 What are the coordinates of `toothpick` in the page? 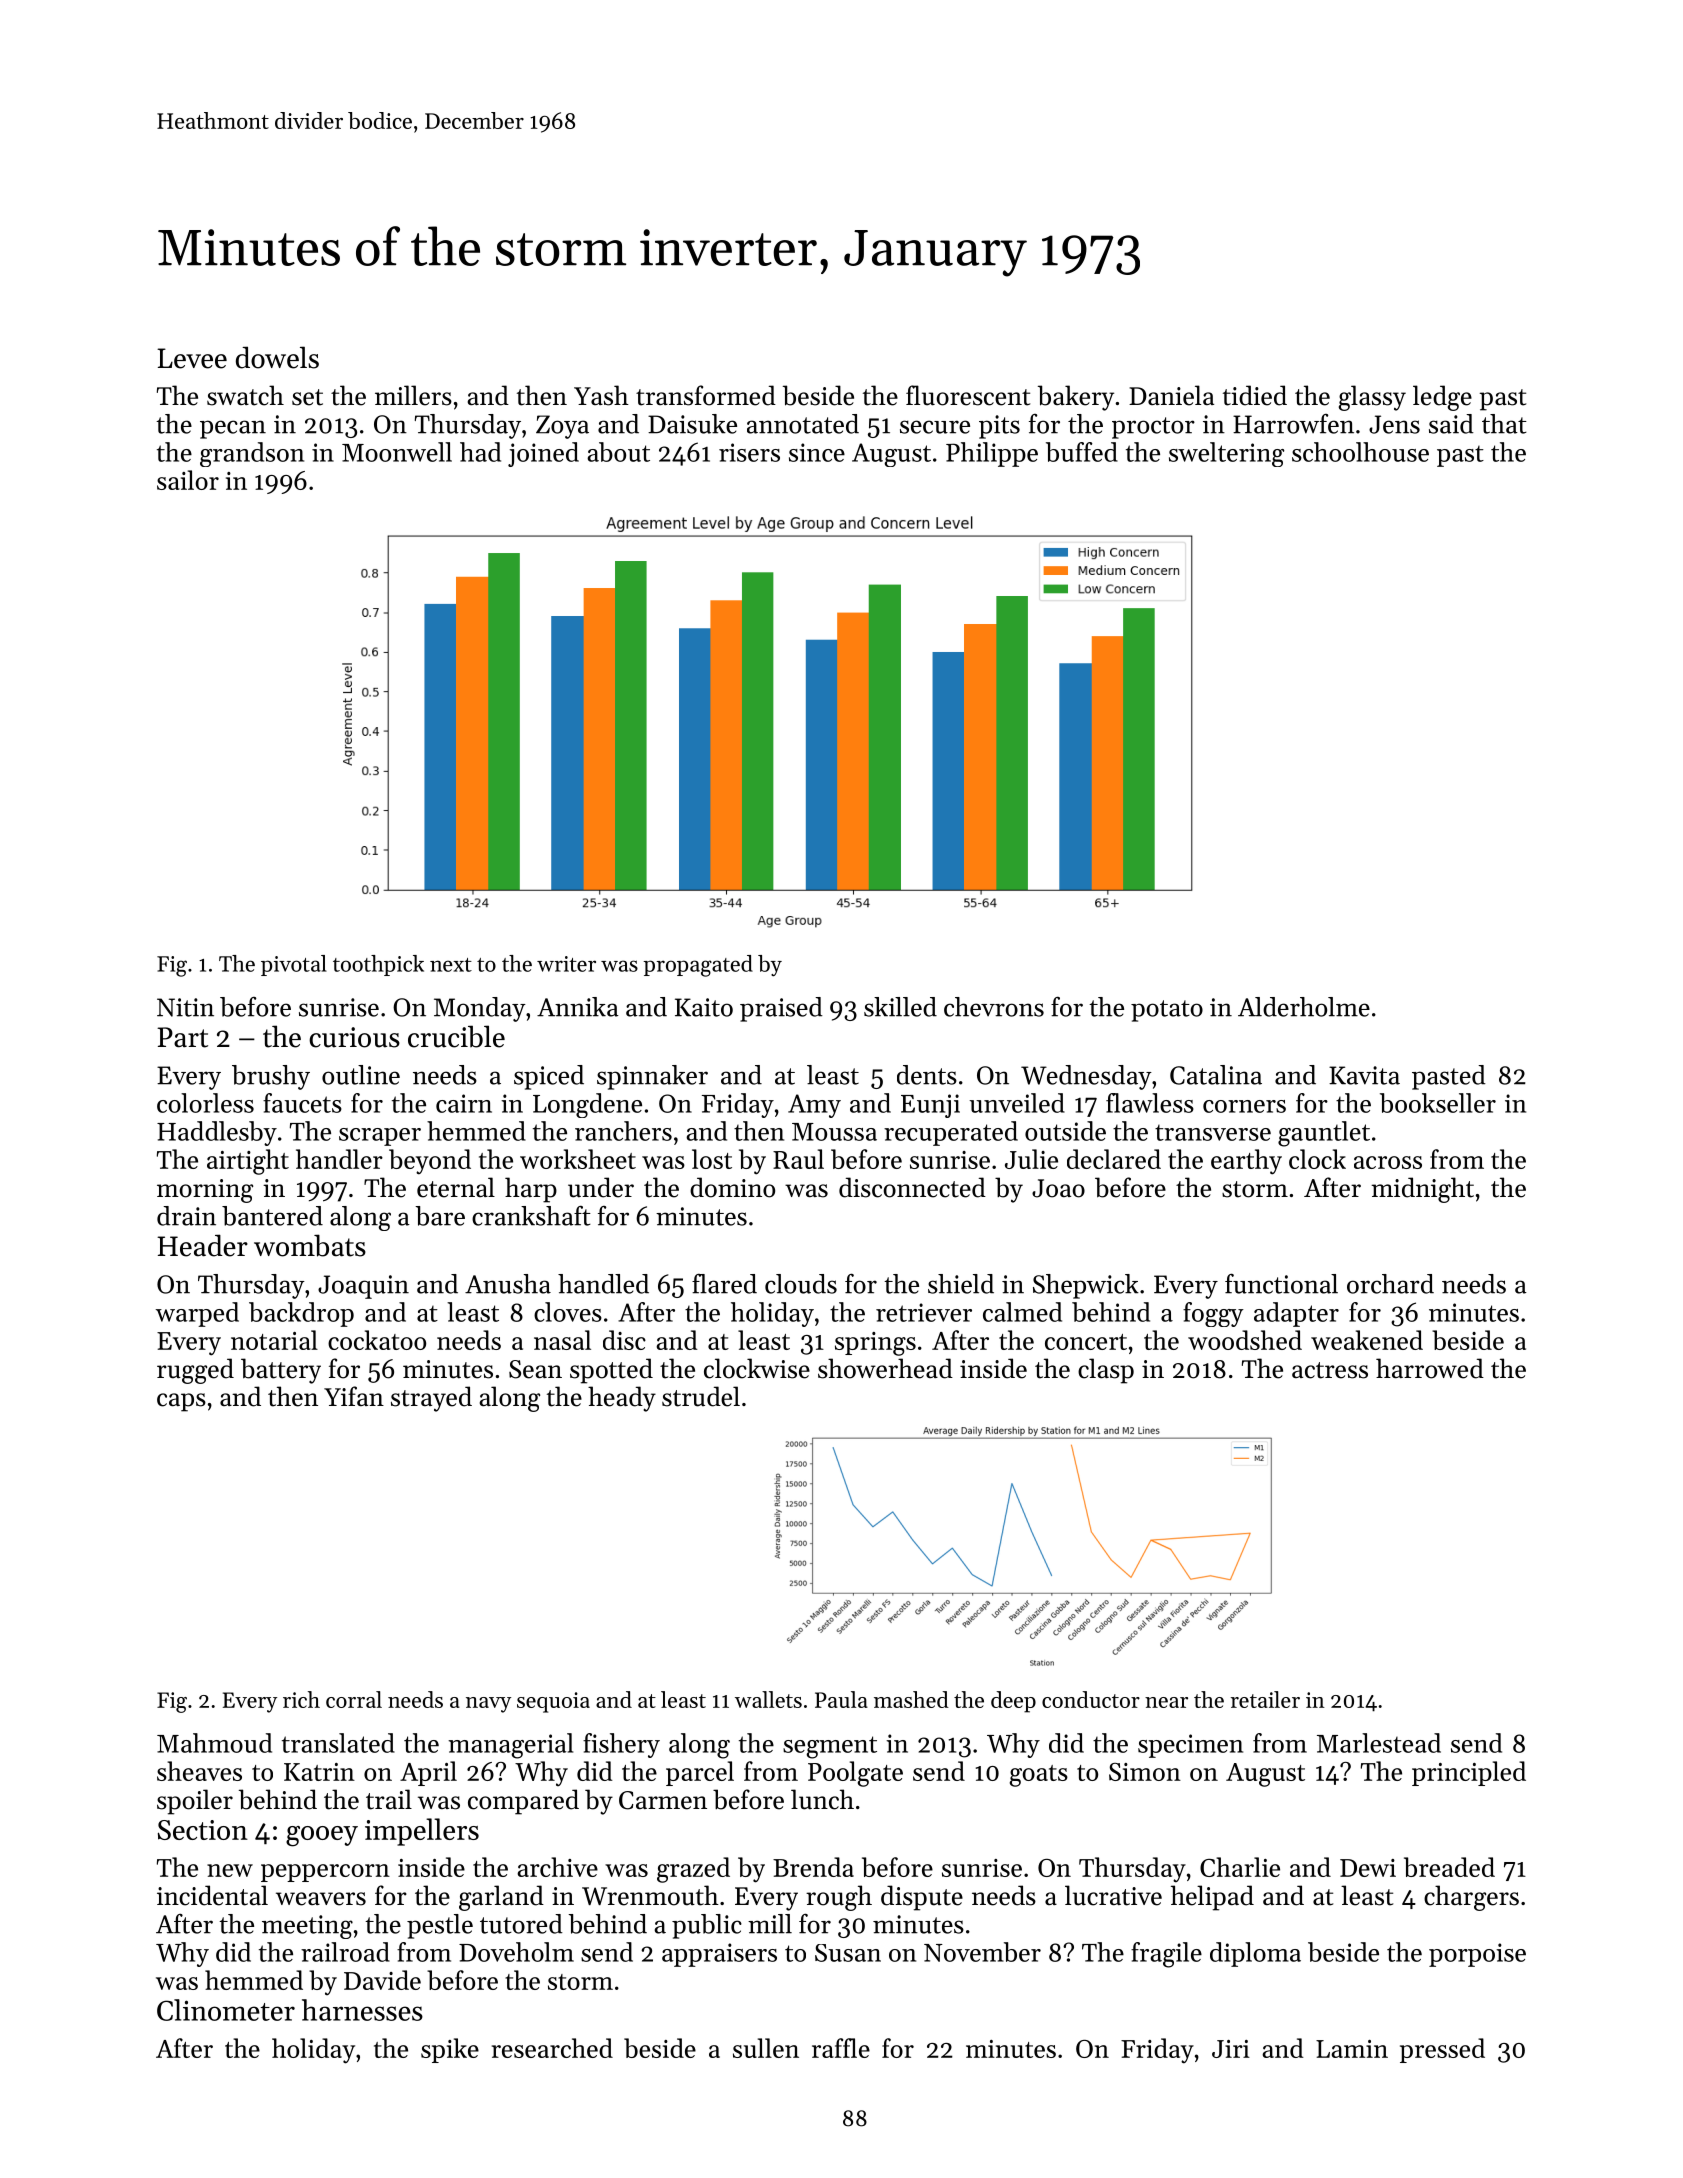 It's located at (378, 965).
